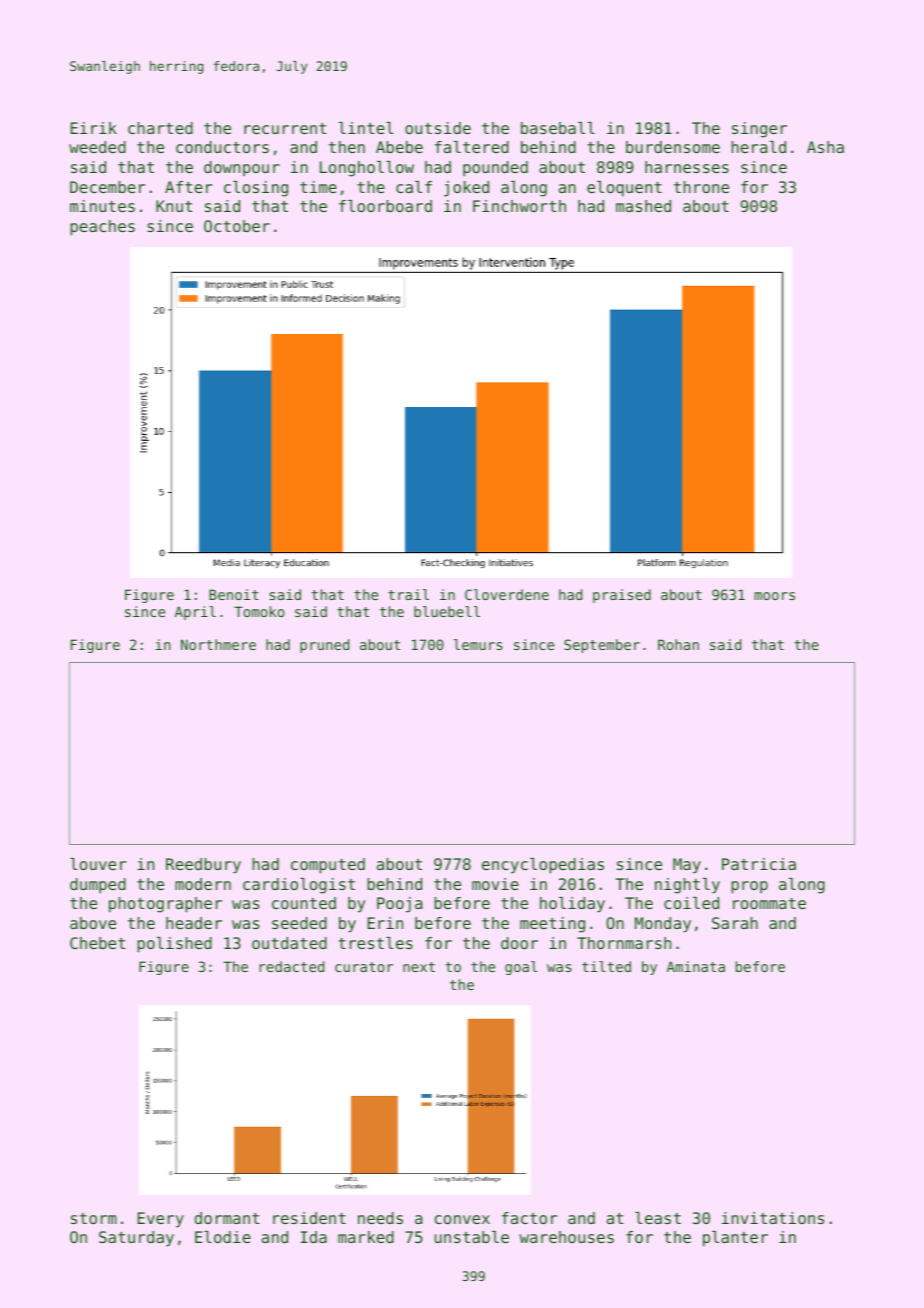 The height and width of the screenshot is (1308, 924). I want to click on polished, so click(174, 945).
